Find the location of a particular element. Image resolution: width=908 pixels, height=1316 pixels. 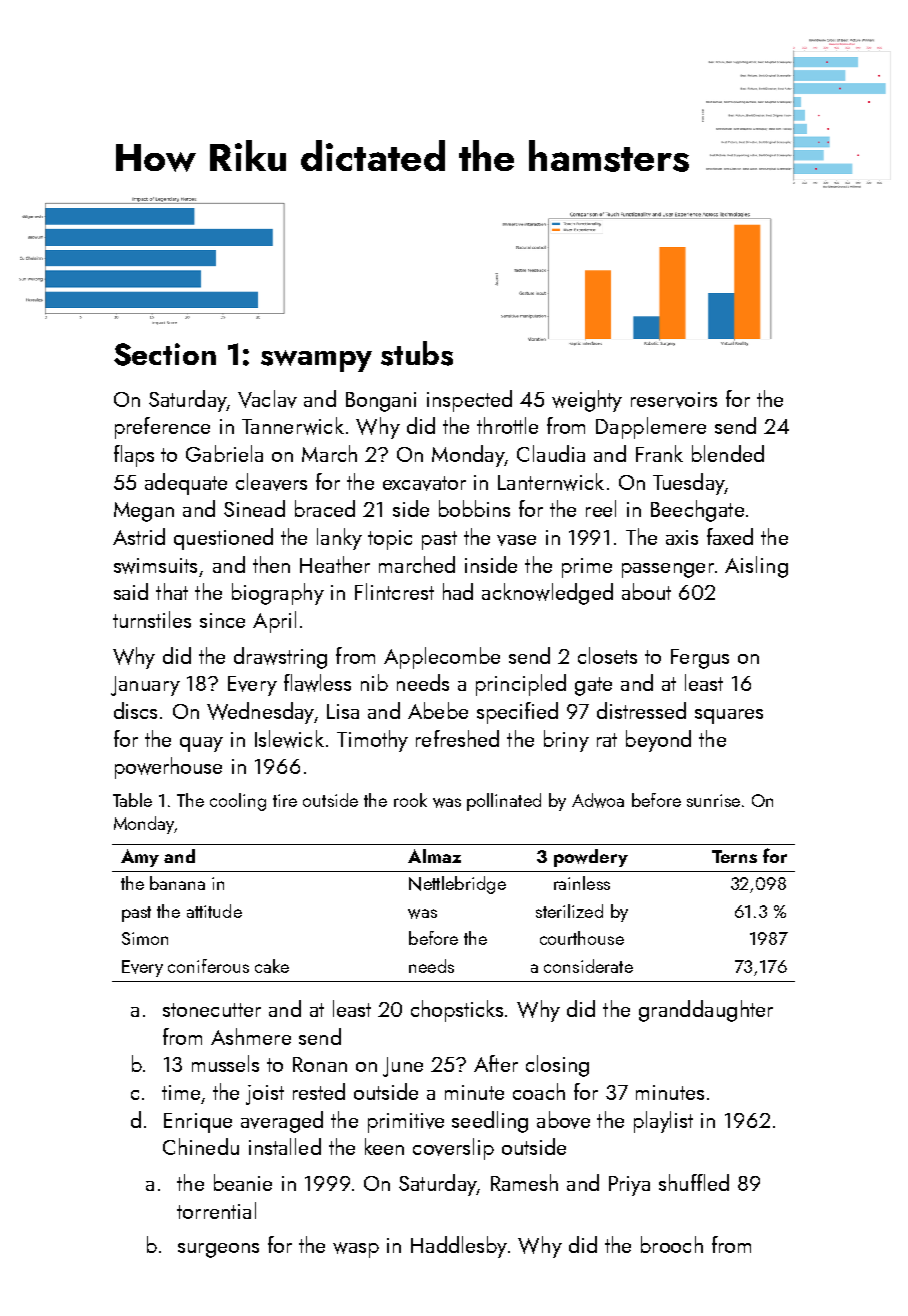

surgeons is located at coordinates (218, 1250).
